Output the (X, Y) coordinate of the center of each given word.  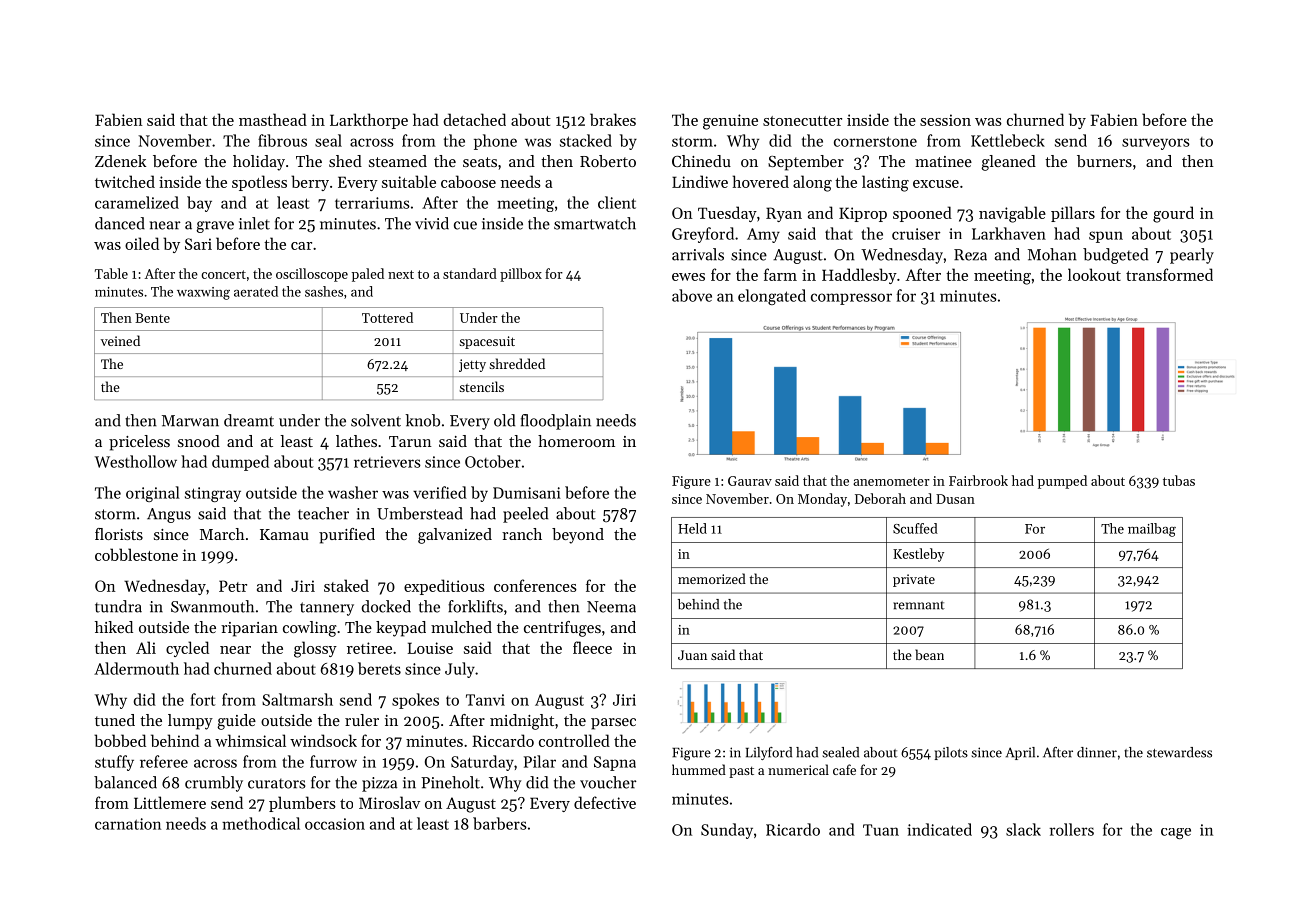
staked (346, 585)
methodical (261, 823)
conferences (535, 585)
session (945, 120)
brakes (613, 119)
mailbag (1152, 530)
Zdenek (120, 161)
